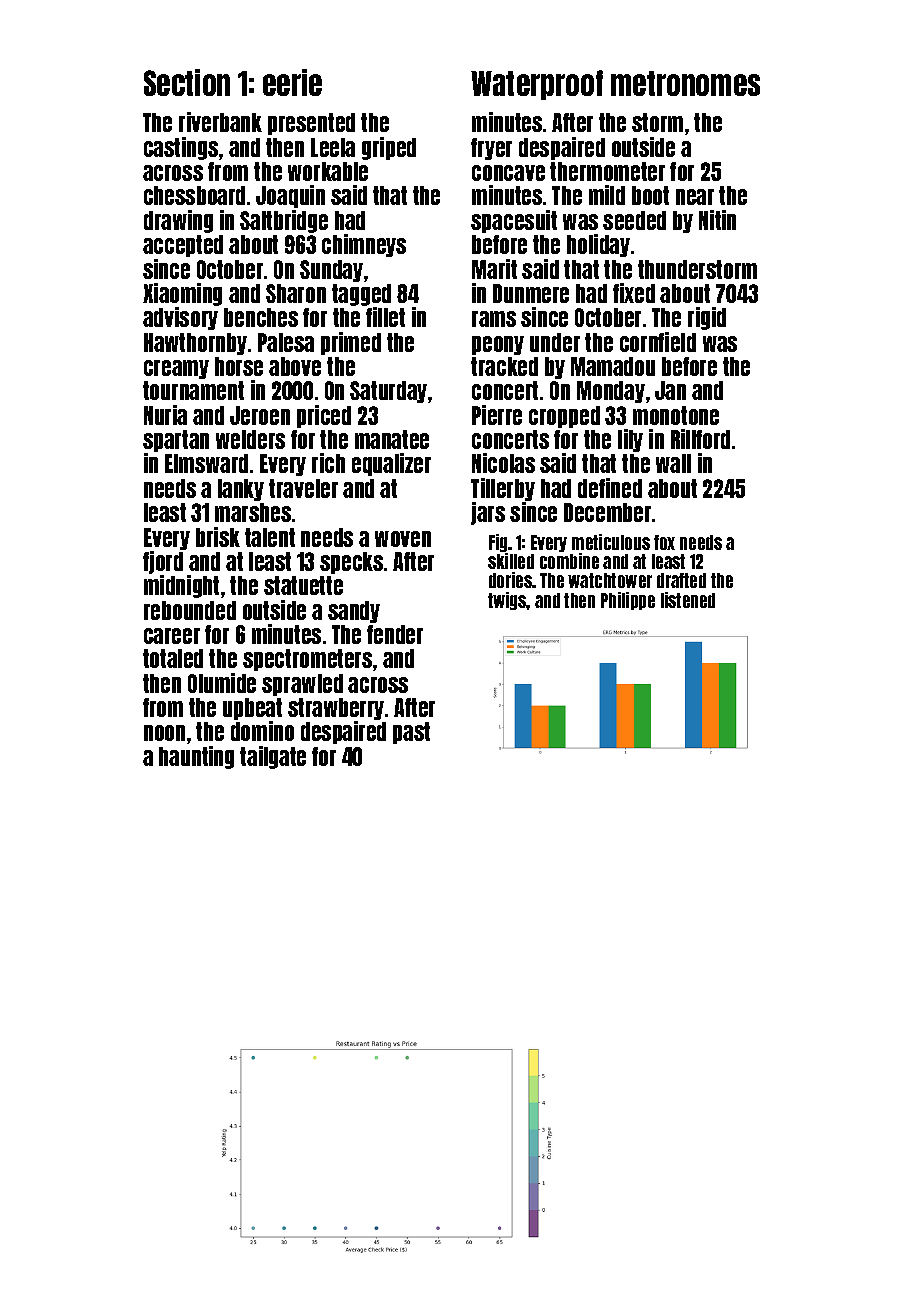 This page has width=913, height=1295. Describe the element at coordinates (181, 148) in the page. I see `castings` at that location.
